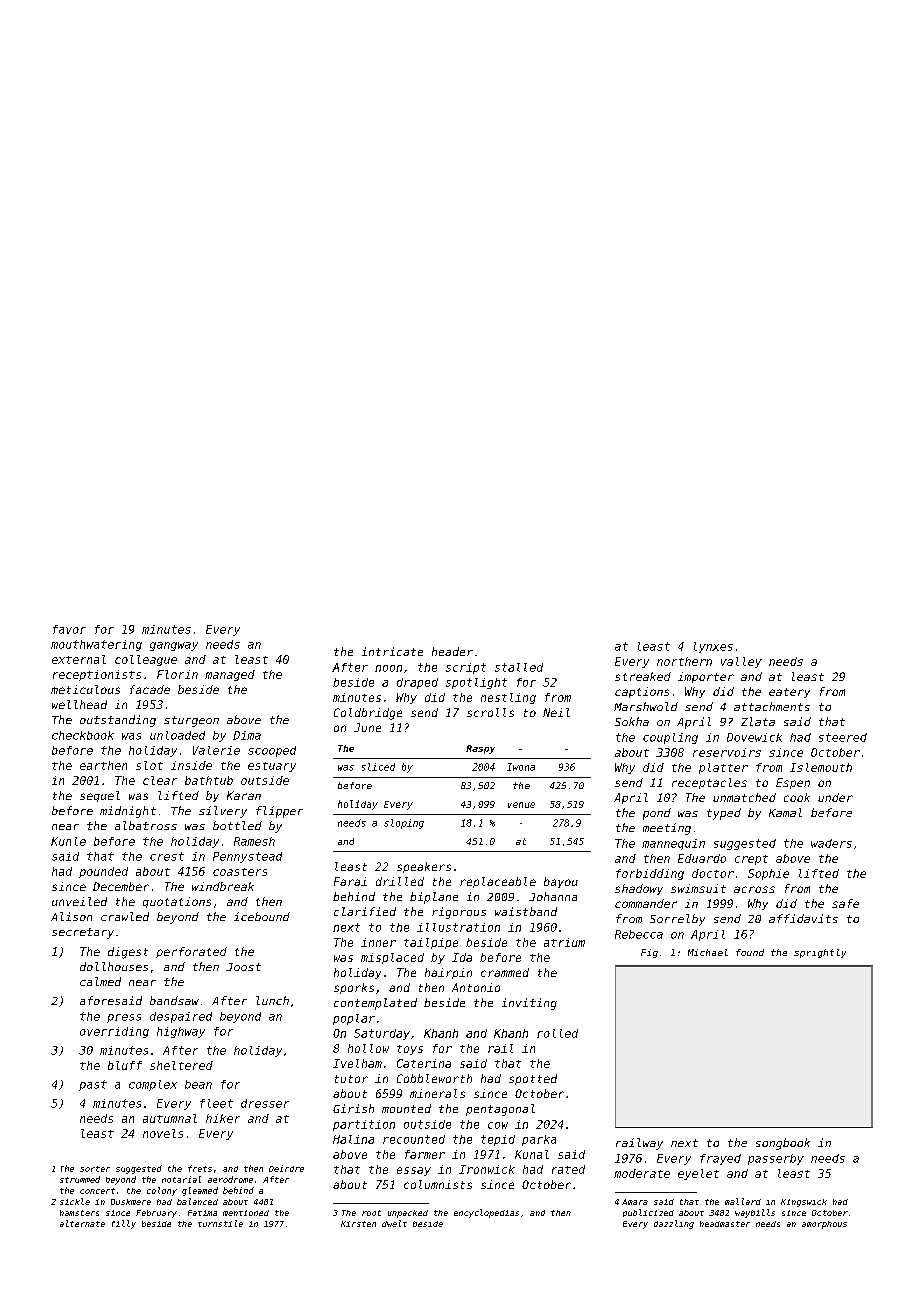 The image size is (924, 1308). What do you see at coordinates (424, 867) in the screenshot?
I see `speakers` at bounding box center [424, 867].
